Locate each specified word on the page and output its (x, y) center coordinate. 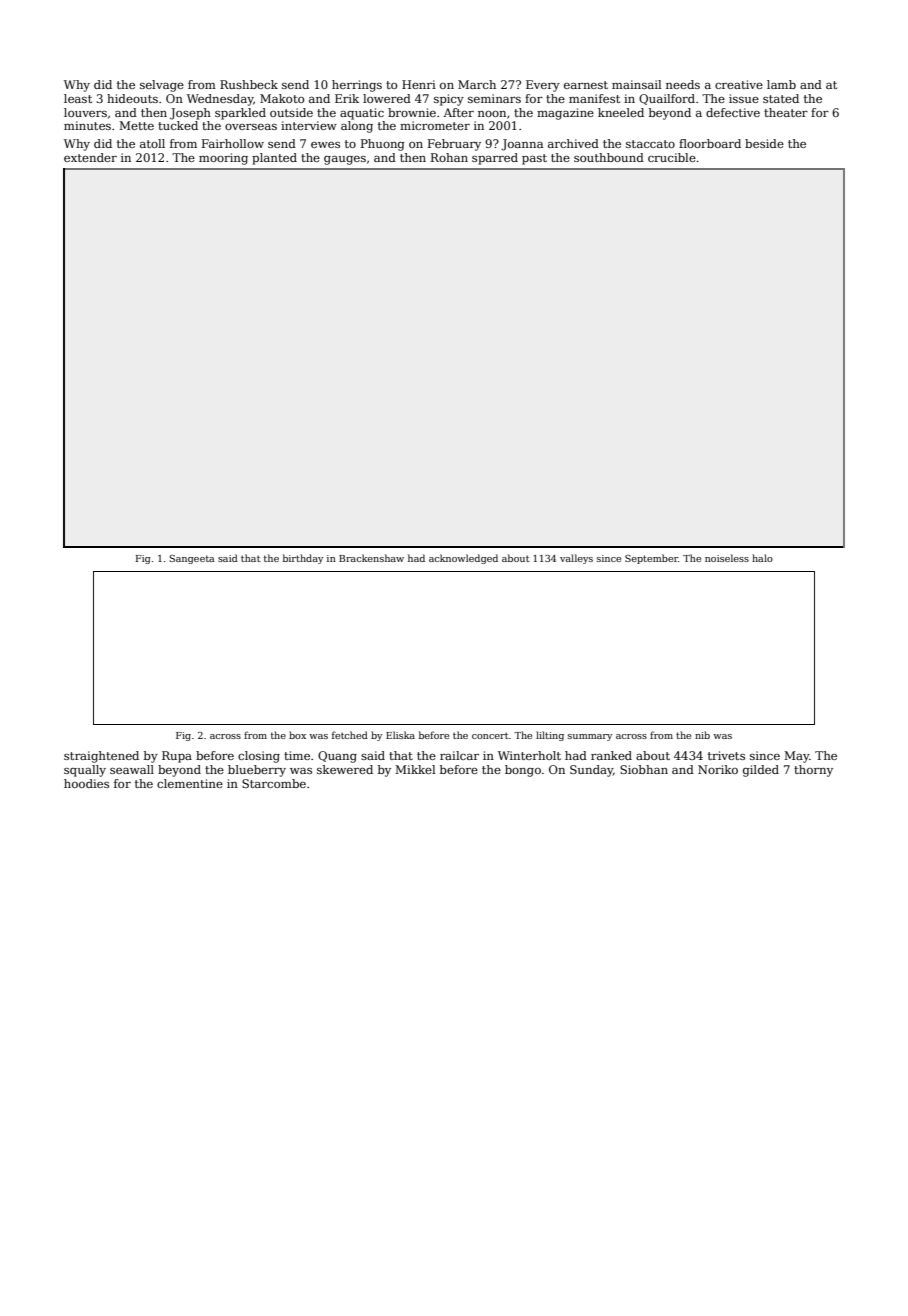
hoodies (86, 783)
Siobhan (644, 769)
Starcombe (274, 783)
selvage (162, 86)
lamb (781, 84)
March (477, 84)
